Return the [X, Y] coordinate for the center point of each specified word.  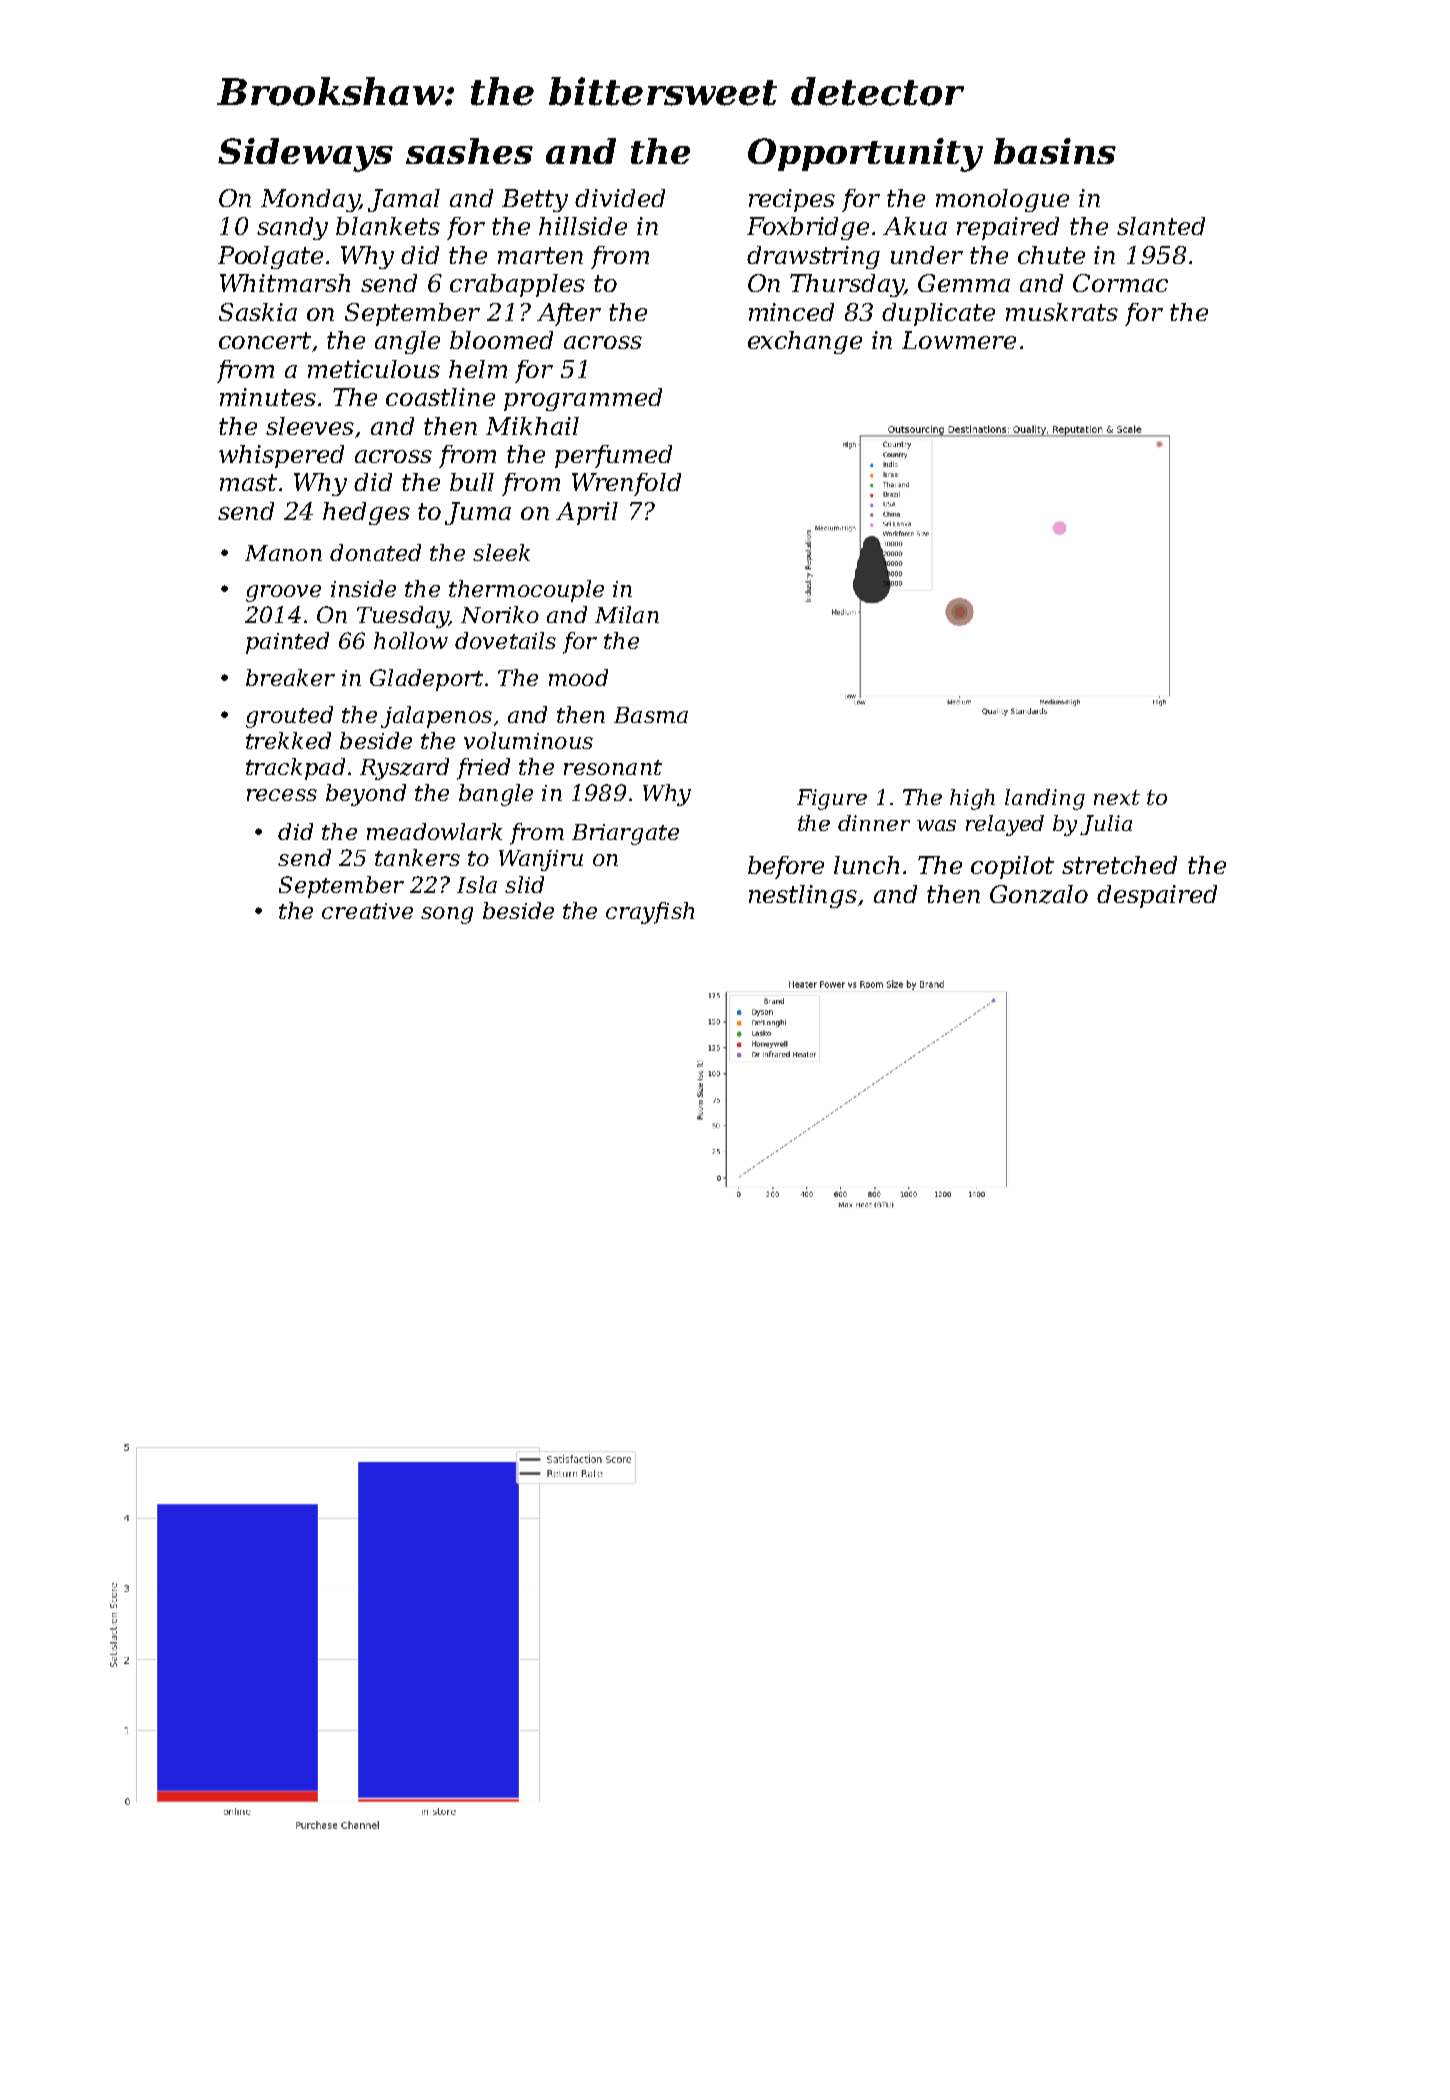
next [1117, 797]
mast [248, 482]
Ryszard [404, 769]
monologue [1002, 200]
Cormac [1120, 283]
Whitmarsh [285, 283]
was [936, 825]
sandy [292, 228]
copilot [1012, 867]
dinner [874, 823]
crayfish [650, 913]
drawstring [813, 257]
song [447, 915]
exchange [805, 342]
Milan [627, 614]
